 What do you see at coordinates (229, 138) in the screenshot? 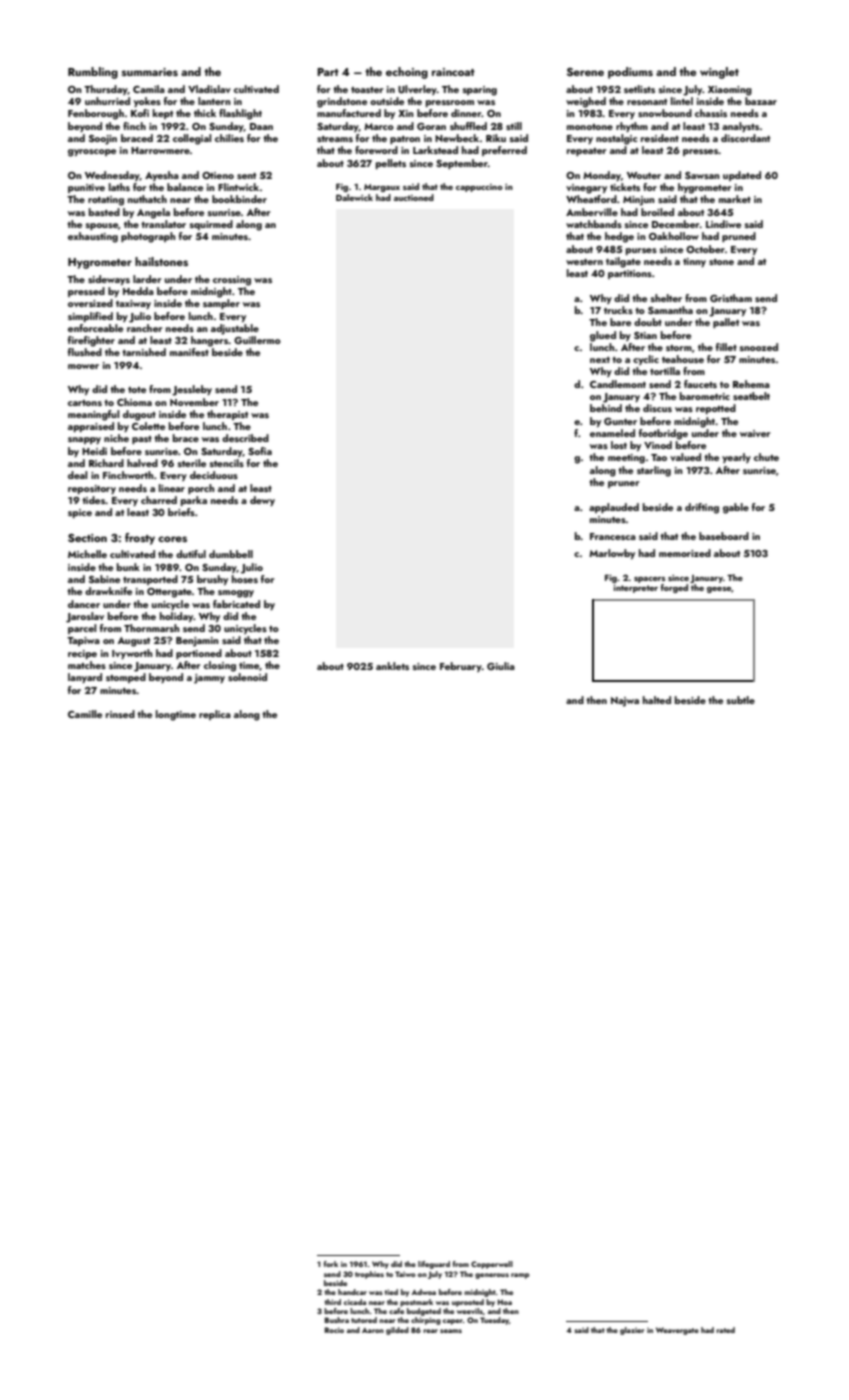
I see `chilies` at bounding box center [229, 138].
